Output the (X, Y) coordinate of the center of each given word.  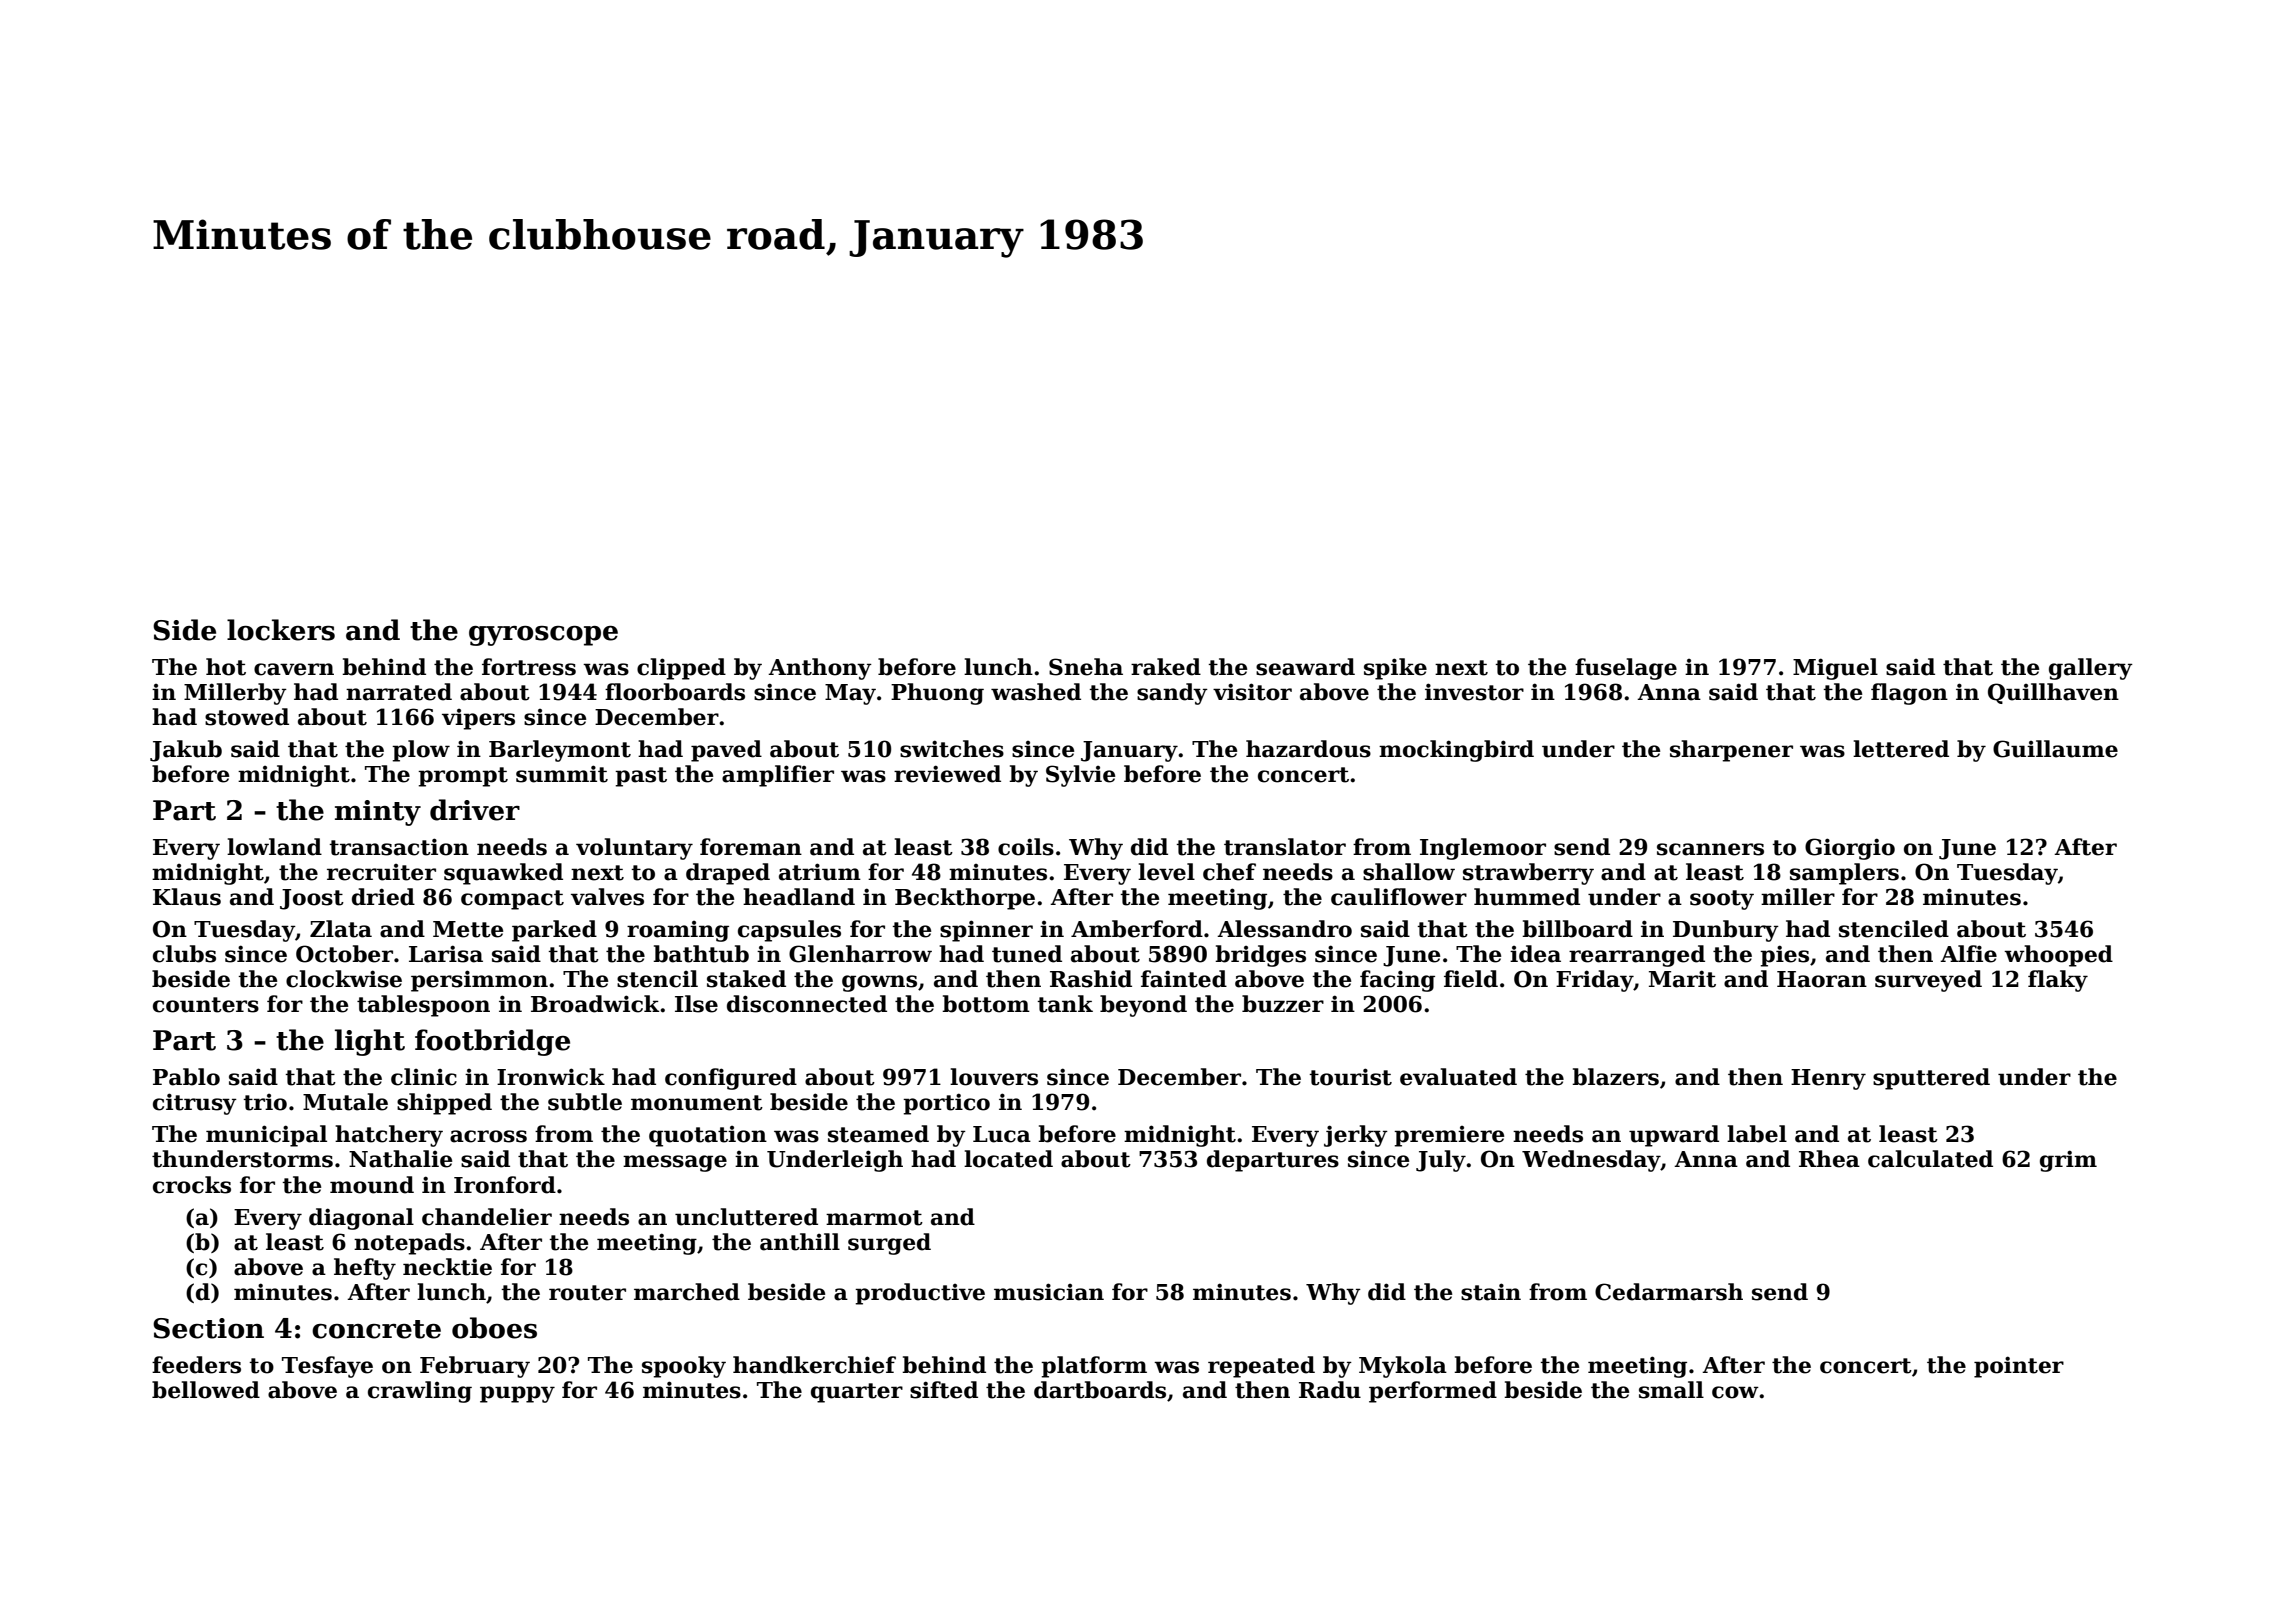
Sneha (1086, 667)
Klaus (187, 897)
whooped (2058, 956)
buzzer (1283, 1004)
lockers (281, 630)
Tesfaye (327, 1367)
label (1757, 1134)
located (1008, 1159)
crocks (192, 1185)
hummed (1527, 897)
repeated (1261, 1367)
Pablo (186, 1077)
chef (1229, 872)
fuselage (1626, 669)
